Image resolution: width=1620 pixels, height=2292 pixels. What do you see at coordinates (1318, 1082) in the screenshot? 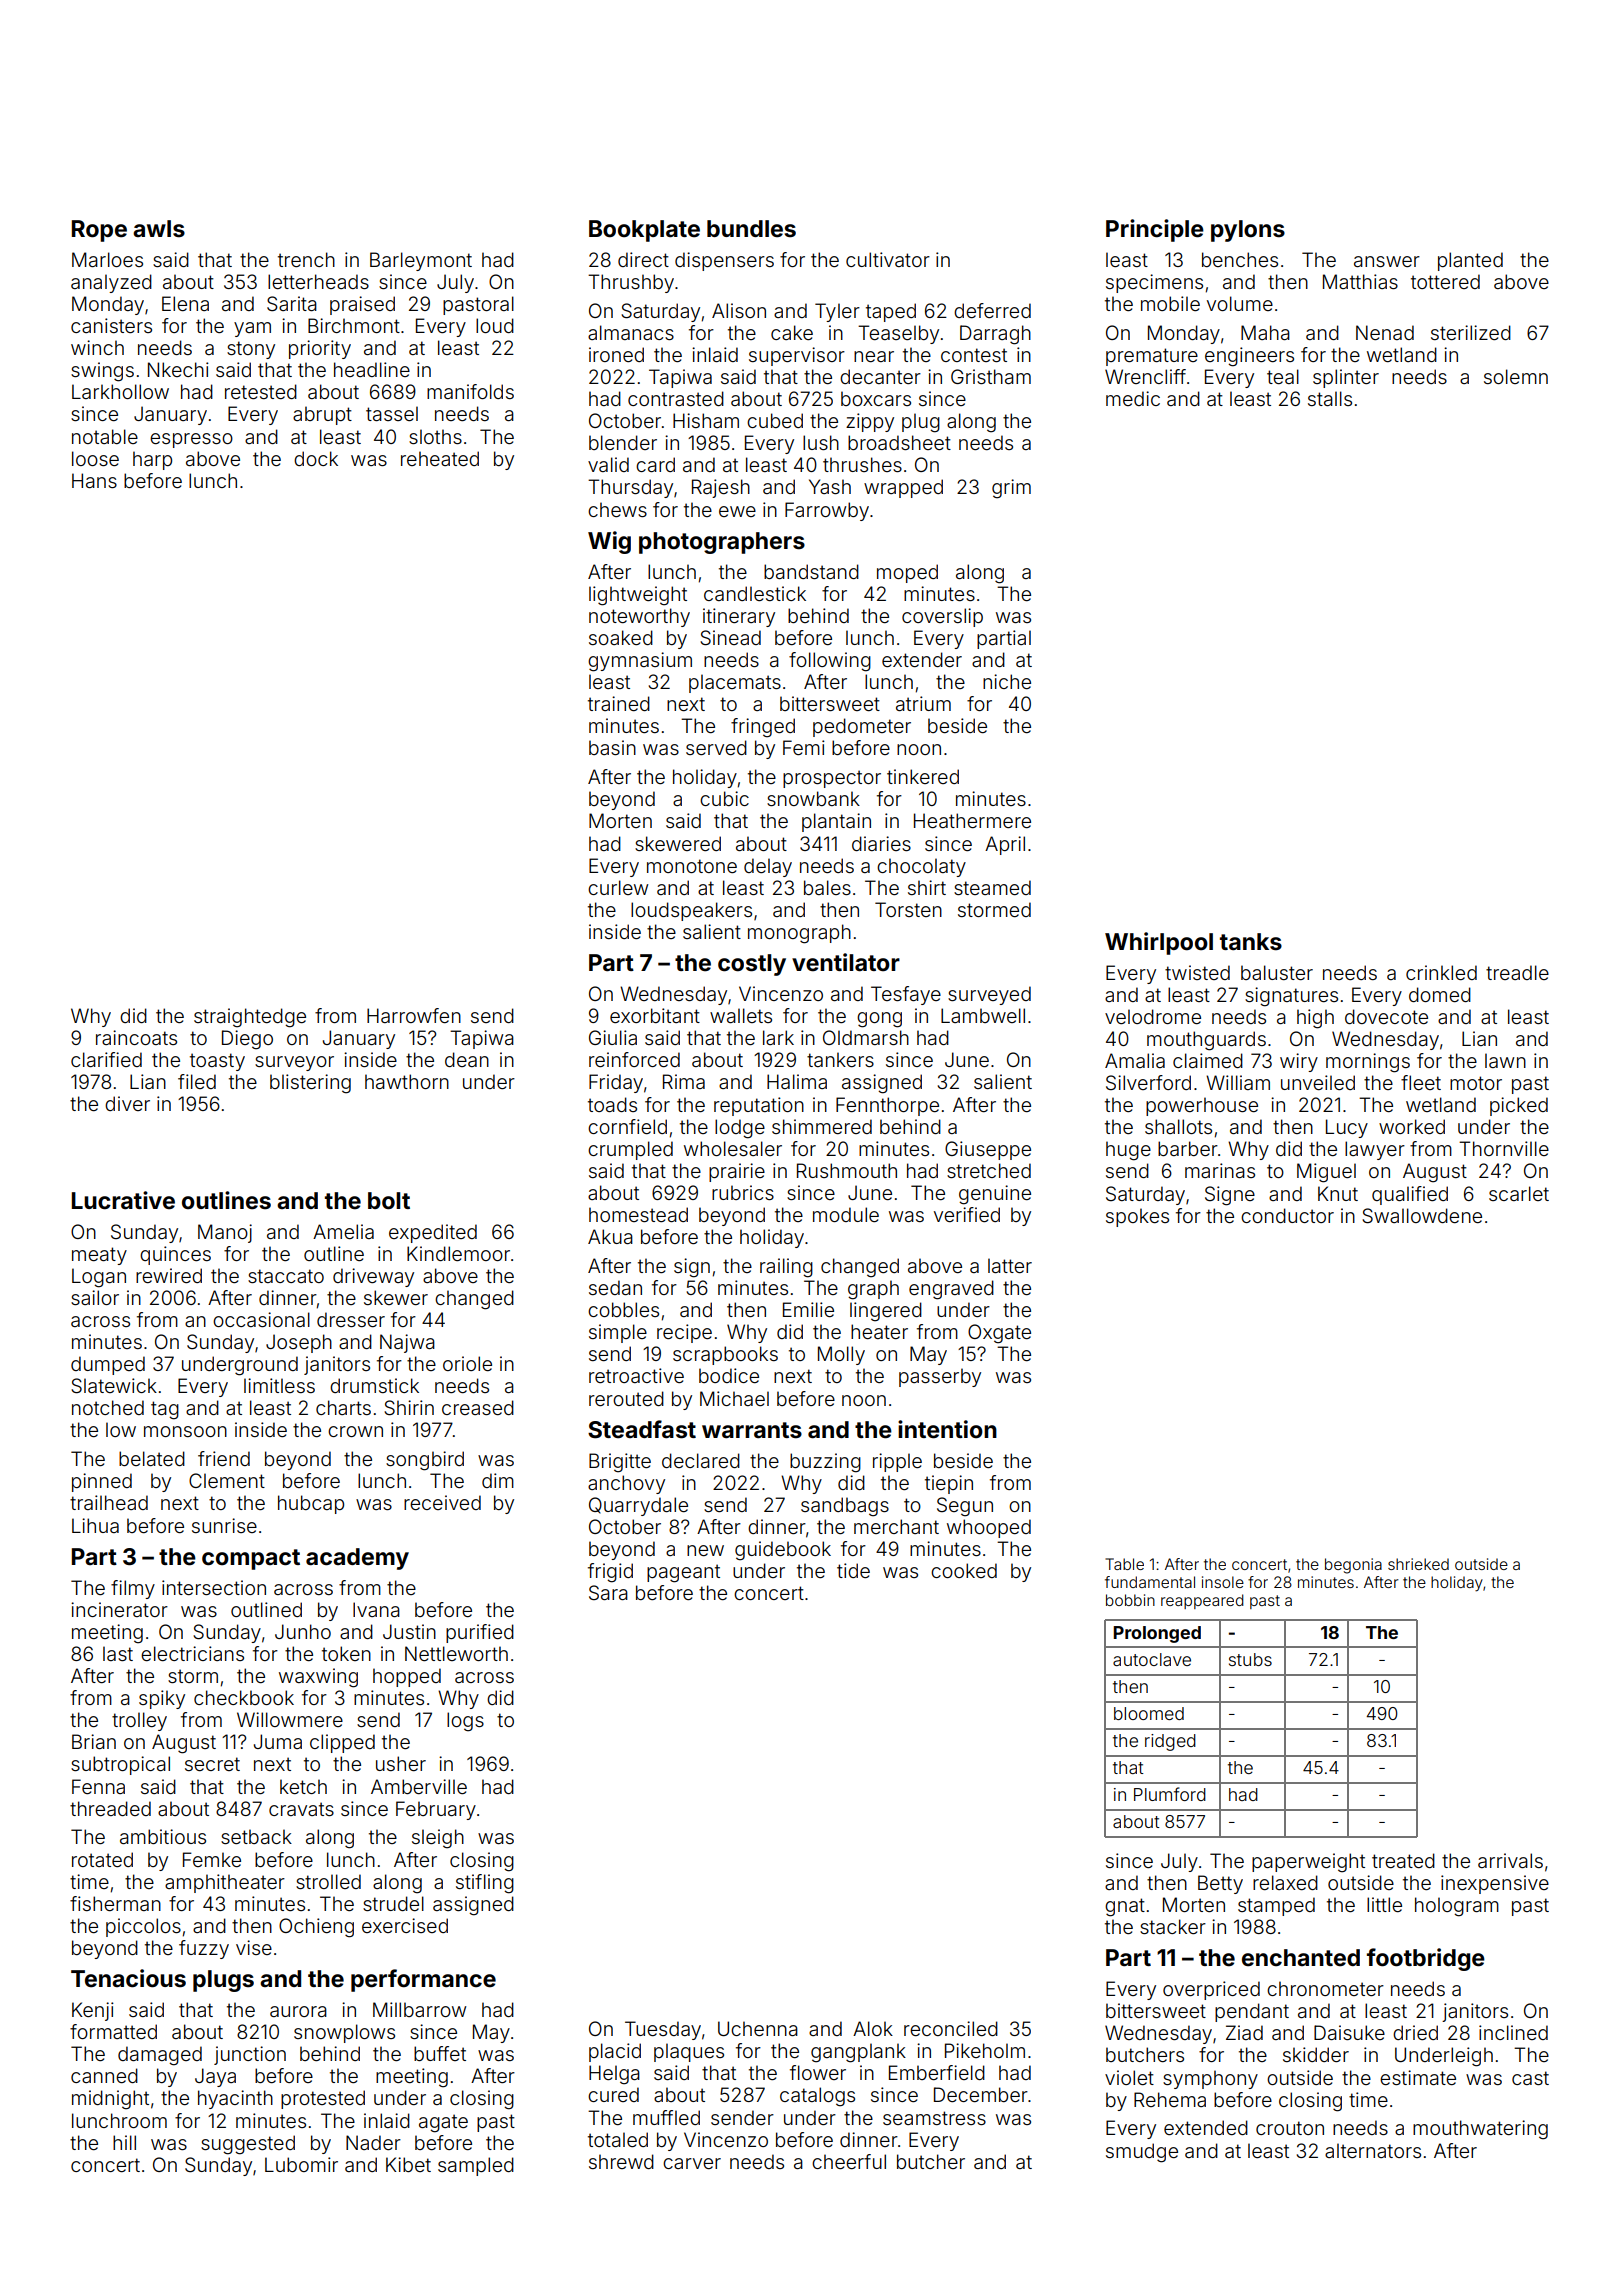
I see `unveiled` at bounding box center [1318, 1082].
